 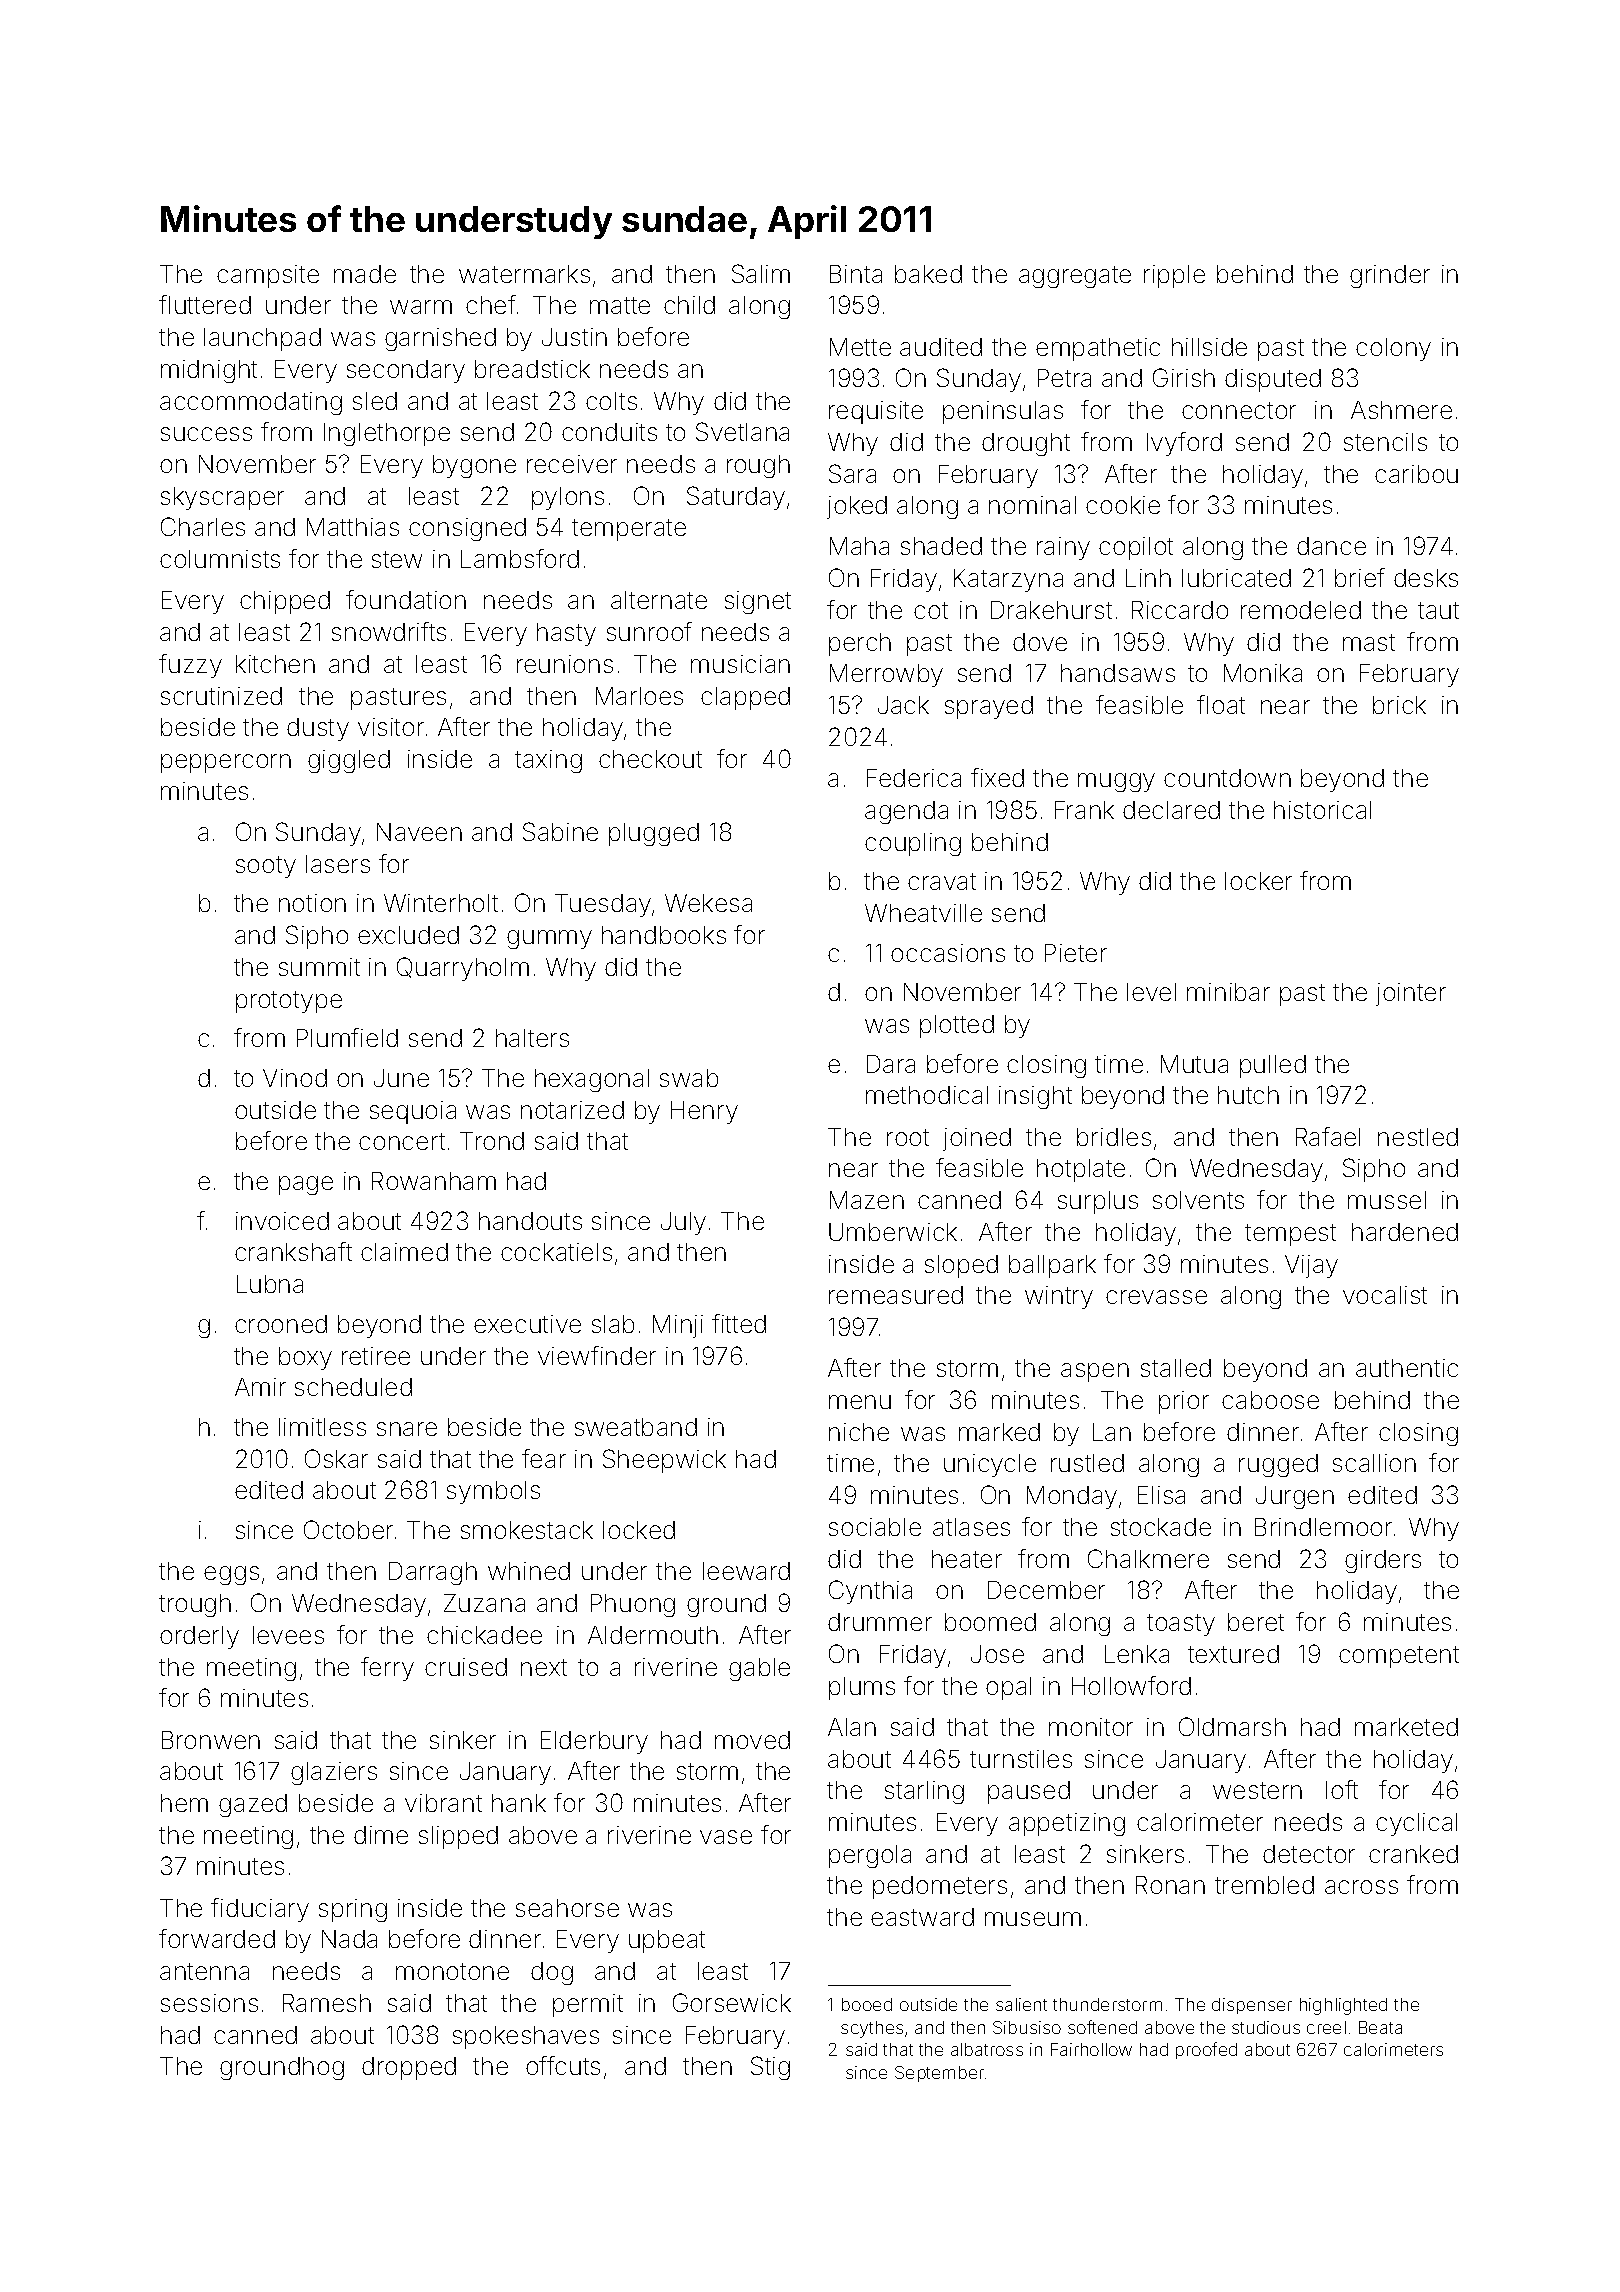 I want to click on sessions, so click(x=209, y=2003).
